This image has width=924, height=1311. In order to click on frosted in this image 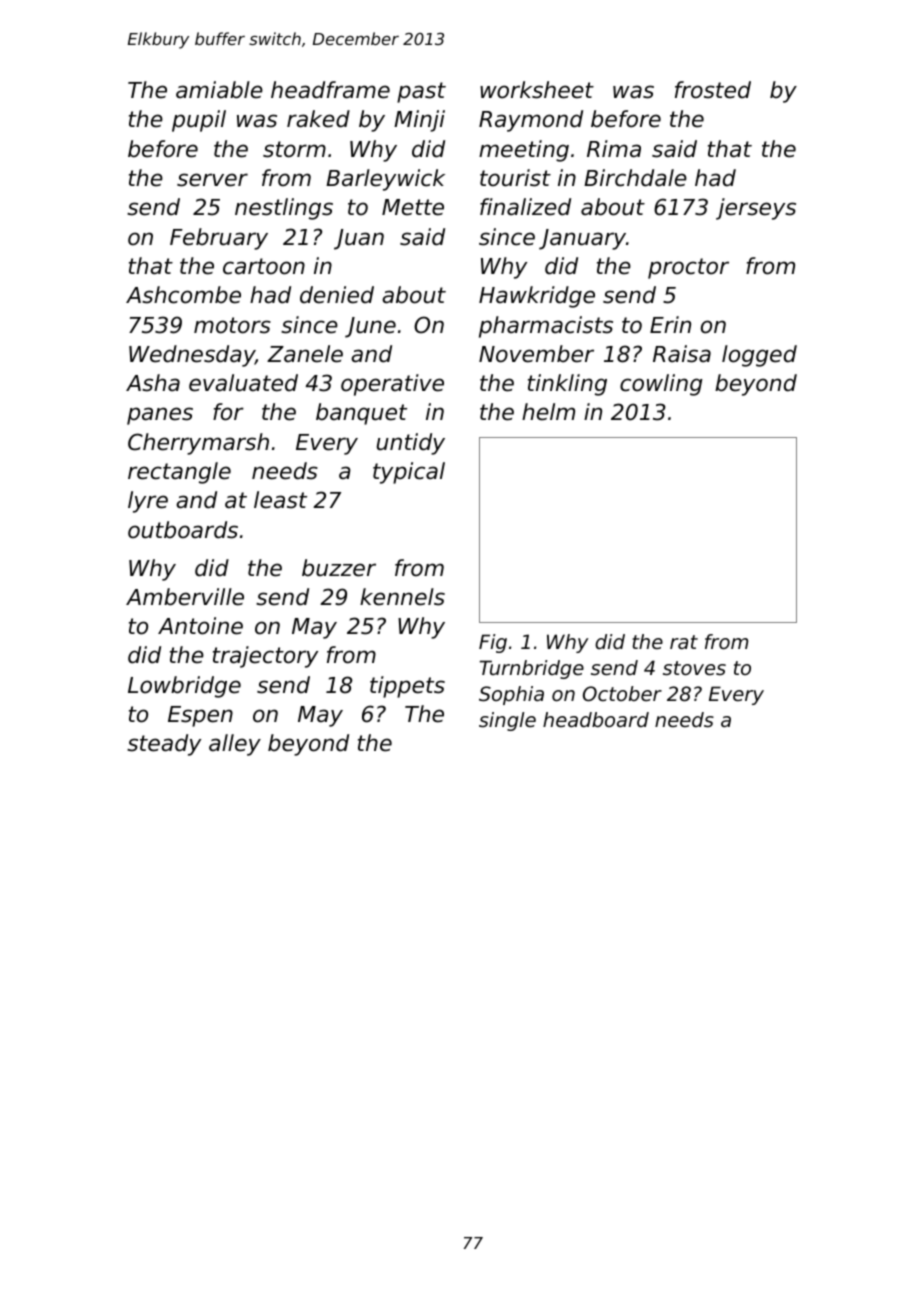, I will do `click(713, 90)`.
